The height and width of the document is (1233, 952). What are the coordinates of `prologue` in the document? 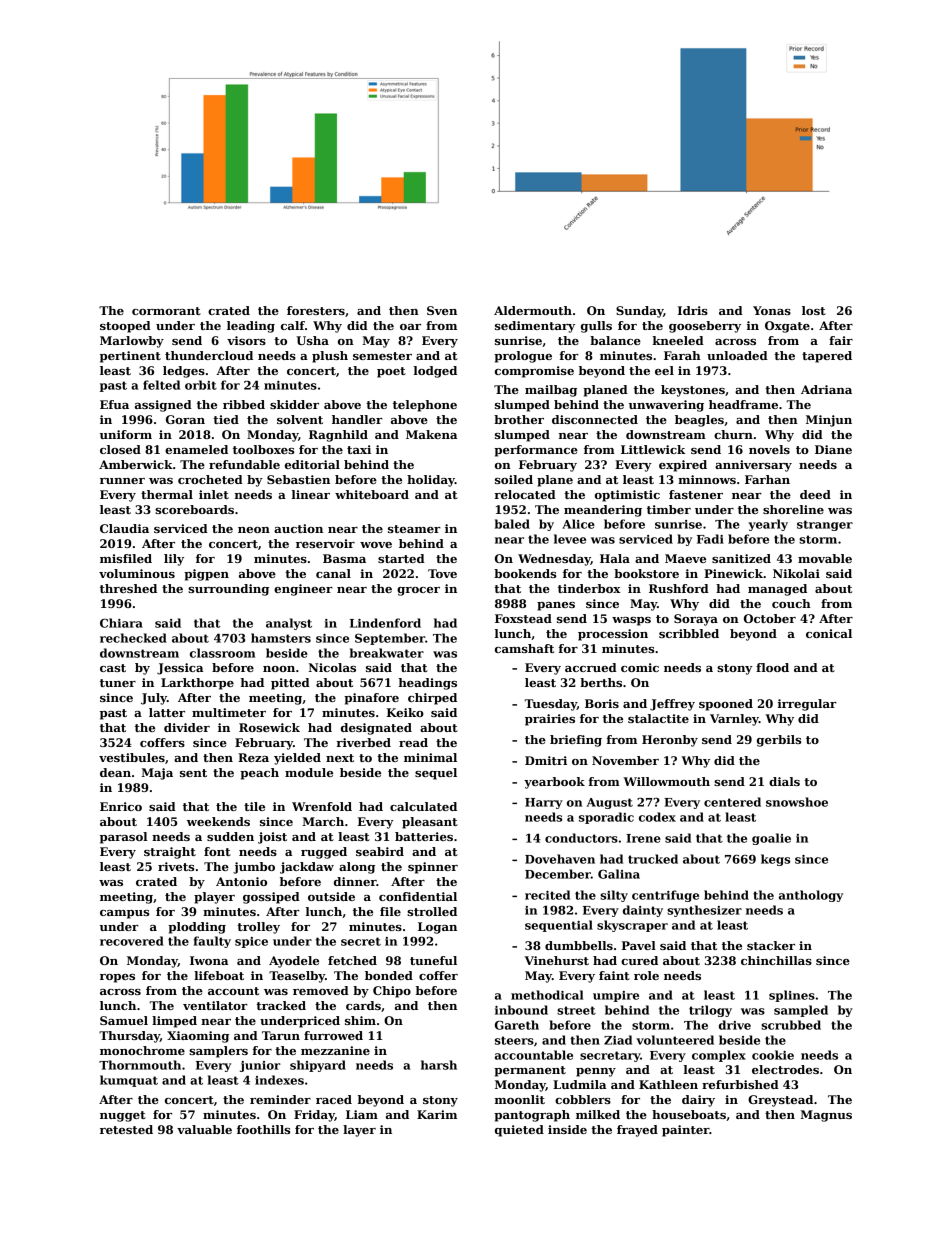 It's located at (523, 357).
